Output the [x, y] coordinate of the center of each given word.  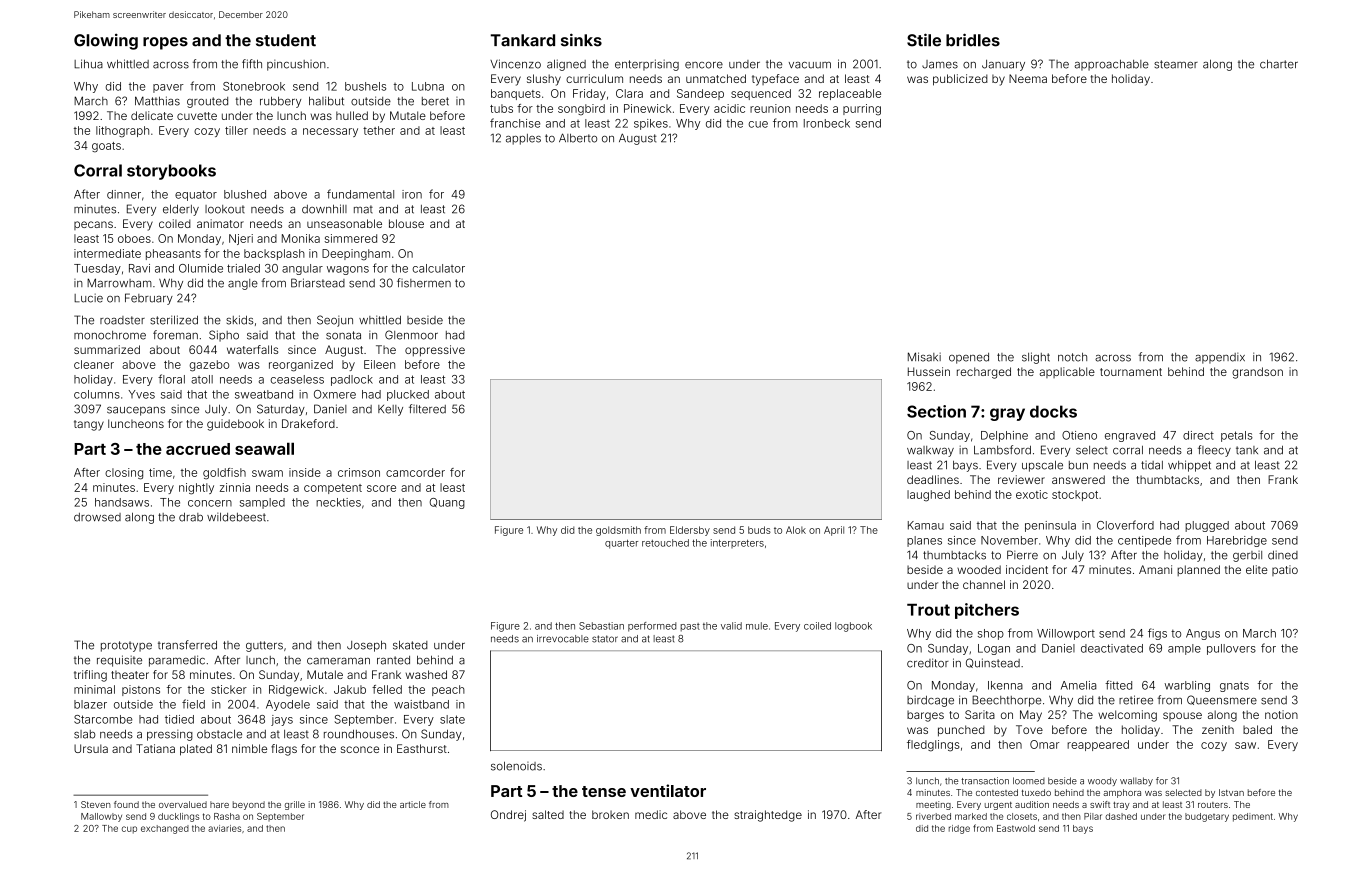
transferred [187, 645]
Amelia [1078, 685]
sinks [581, 40]
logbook [853, 627]
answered [1078, 479]
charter [1279, 64]
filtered [427, 409]
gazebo [209, 366]
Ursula [91, 748]
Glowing [106, 42]
